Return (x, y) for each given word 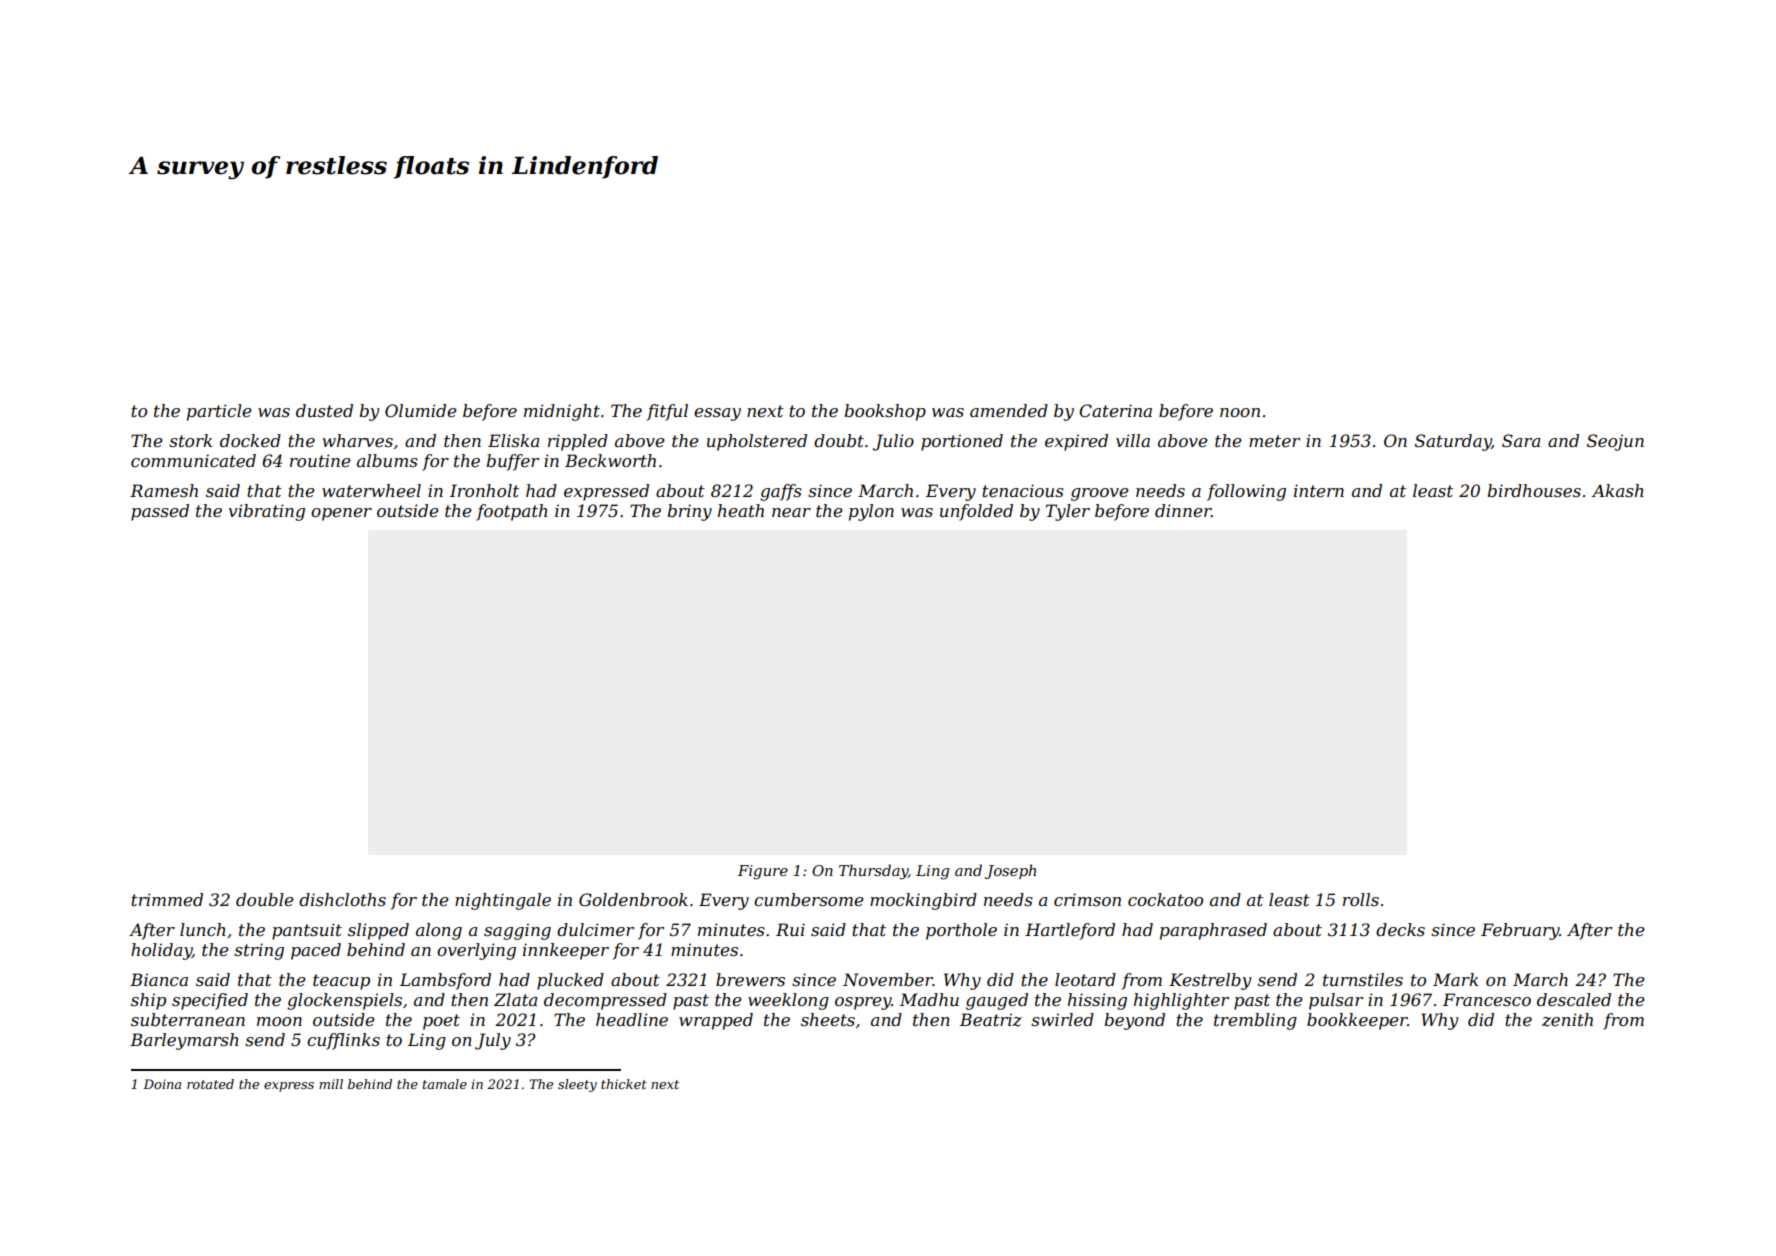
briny (689, 512)
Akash (1618, 490)
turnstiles (1363, 979)
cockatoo (1165, 899)
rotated (210, 1084)
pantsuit (307, 931)
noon (1240, 412)
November (888, 979)
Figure (763, 872)
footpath (512, 512)
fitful (667, 412)
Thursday (873, 872)
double (265, 899)
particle (219, 412)
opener (341, 514)
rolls (1361, 899)
